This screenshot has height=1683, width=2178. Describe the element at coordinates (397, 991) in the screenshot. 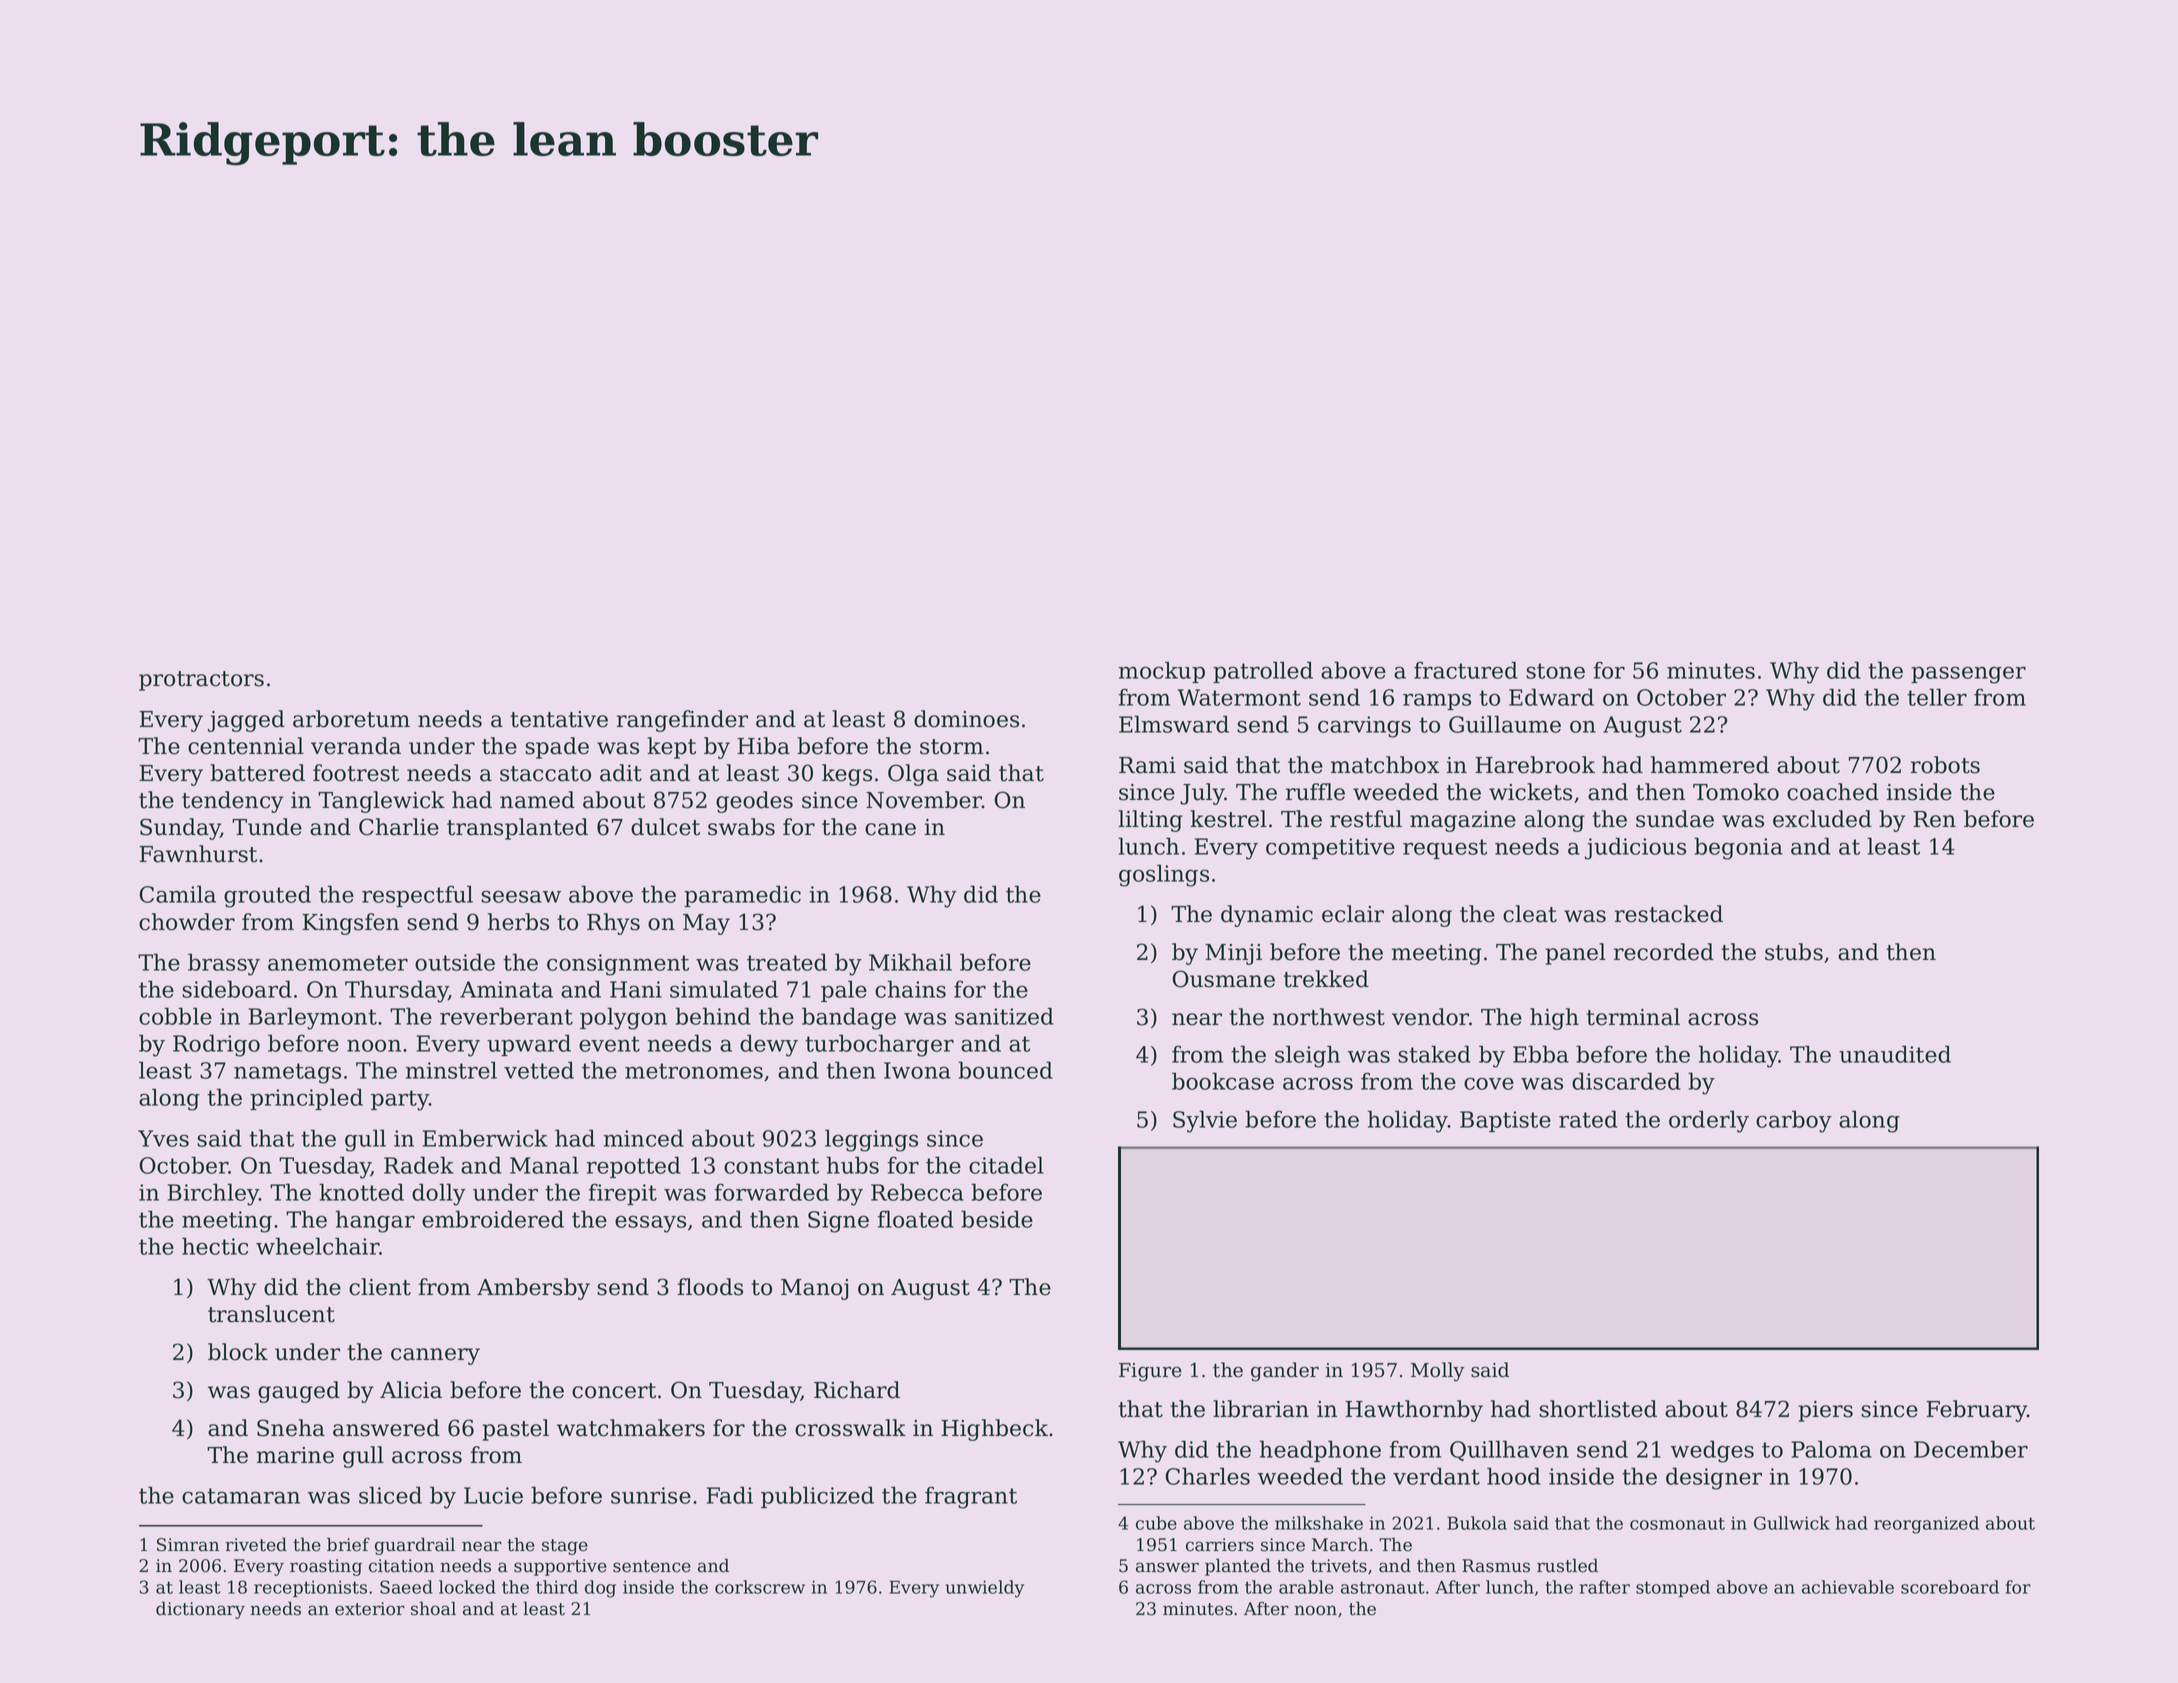

I see `Thursday` at that location.
